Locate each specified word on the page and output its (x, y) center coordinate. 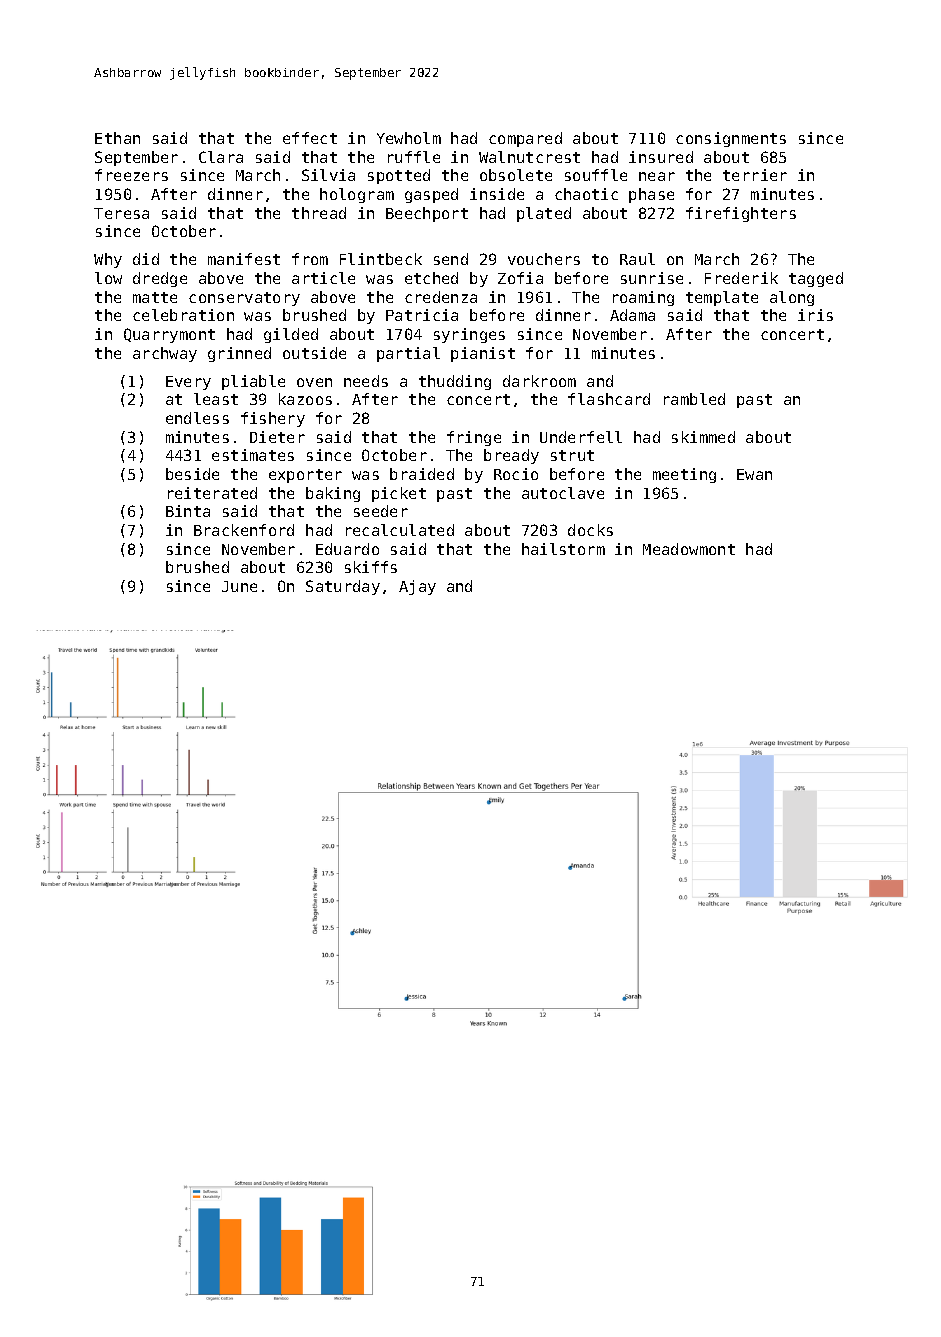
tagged (816, 279)
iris (815, 315)
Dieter (277, 437)
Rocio (516, 474)
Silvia (328, 175)
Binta (188, 511)
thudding (455, 382)
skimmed (703, 437)
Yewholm (409, 138)
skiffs (371, 567)
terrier (755, 175)
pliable (253, 382)
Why (108, 260)
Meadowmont (689, 549)
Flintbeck (381, 259)
